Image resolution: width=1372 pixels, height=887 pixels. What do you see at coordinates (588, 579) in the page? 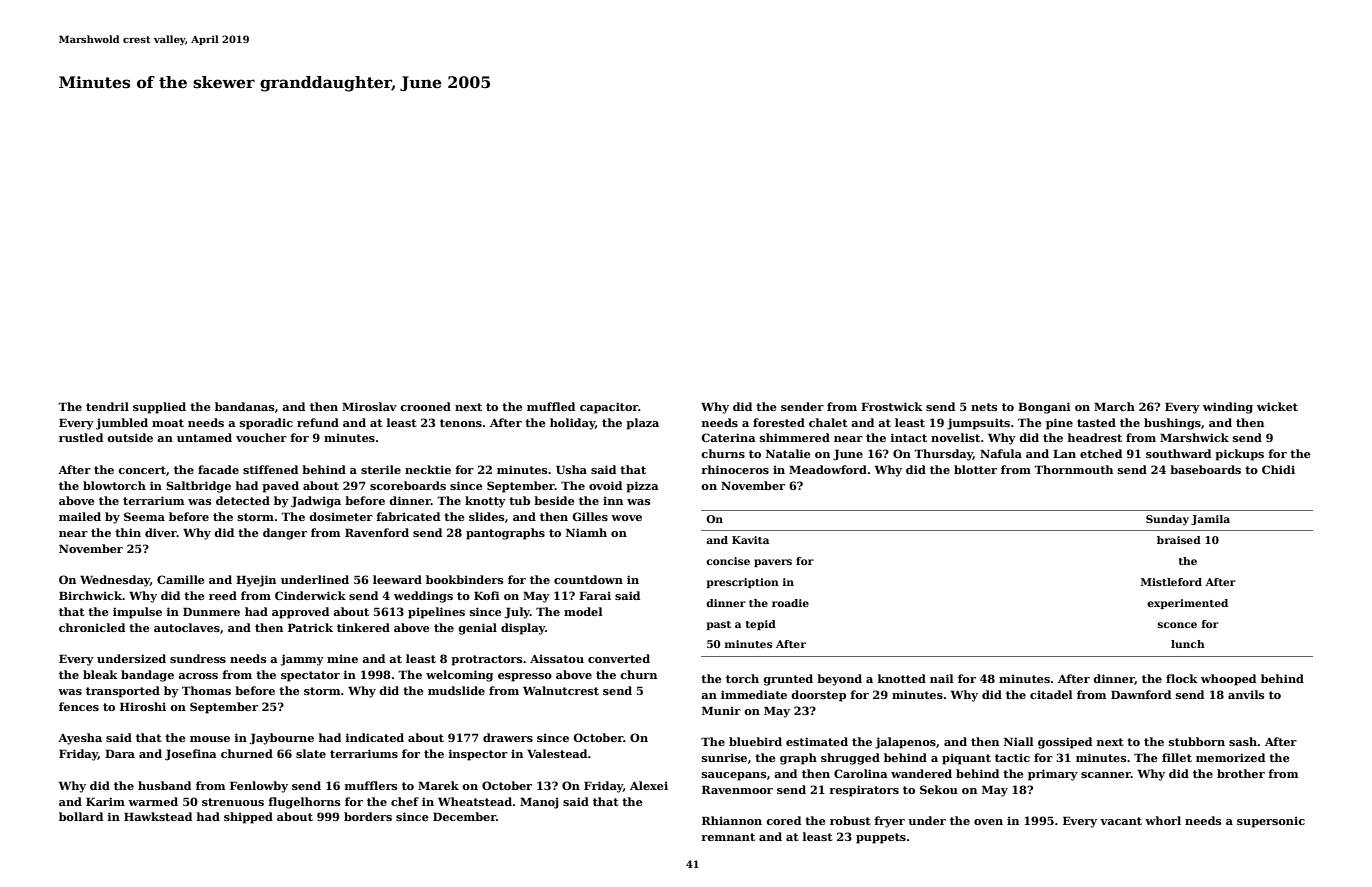
I see `countdown` at bounding box center [588, 579].
